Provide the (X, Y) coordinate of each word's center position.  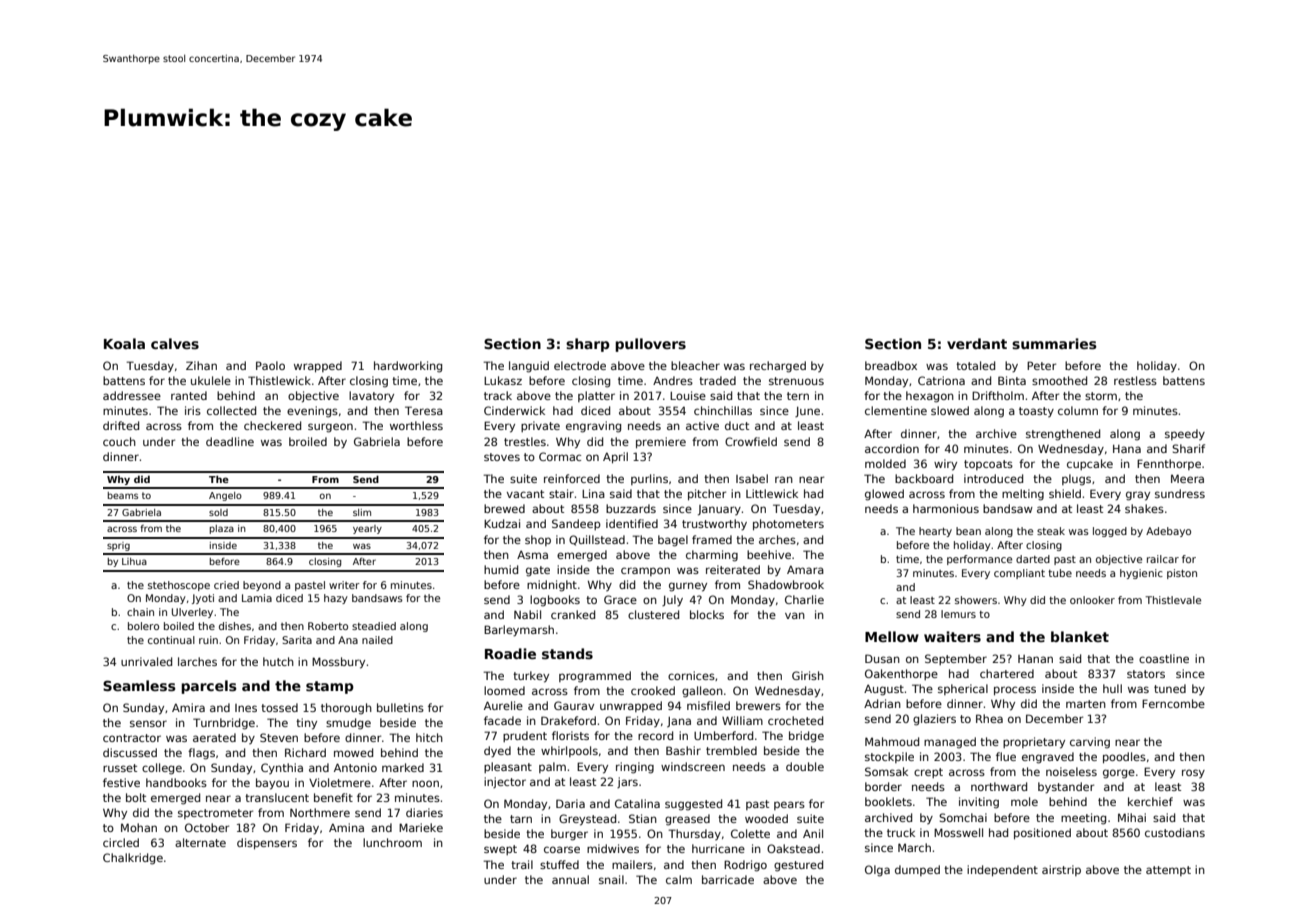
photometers (788, 524)
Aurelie (503, 705)
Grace (620, 599)
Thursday (694, 834)
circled (121, 842)
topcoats (988, 465)
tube (1060, 573)
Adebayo (1168, 532)
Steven (279, 737)
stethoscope (179, 586)
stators (1146, 674)
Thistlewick (279, 380)
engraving (593, 427)
